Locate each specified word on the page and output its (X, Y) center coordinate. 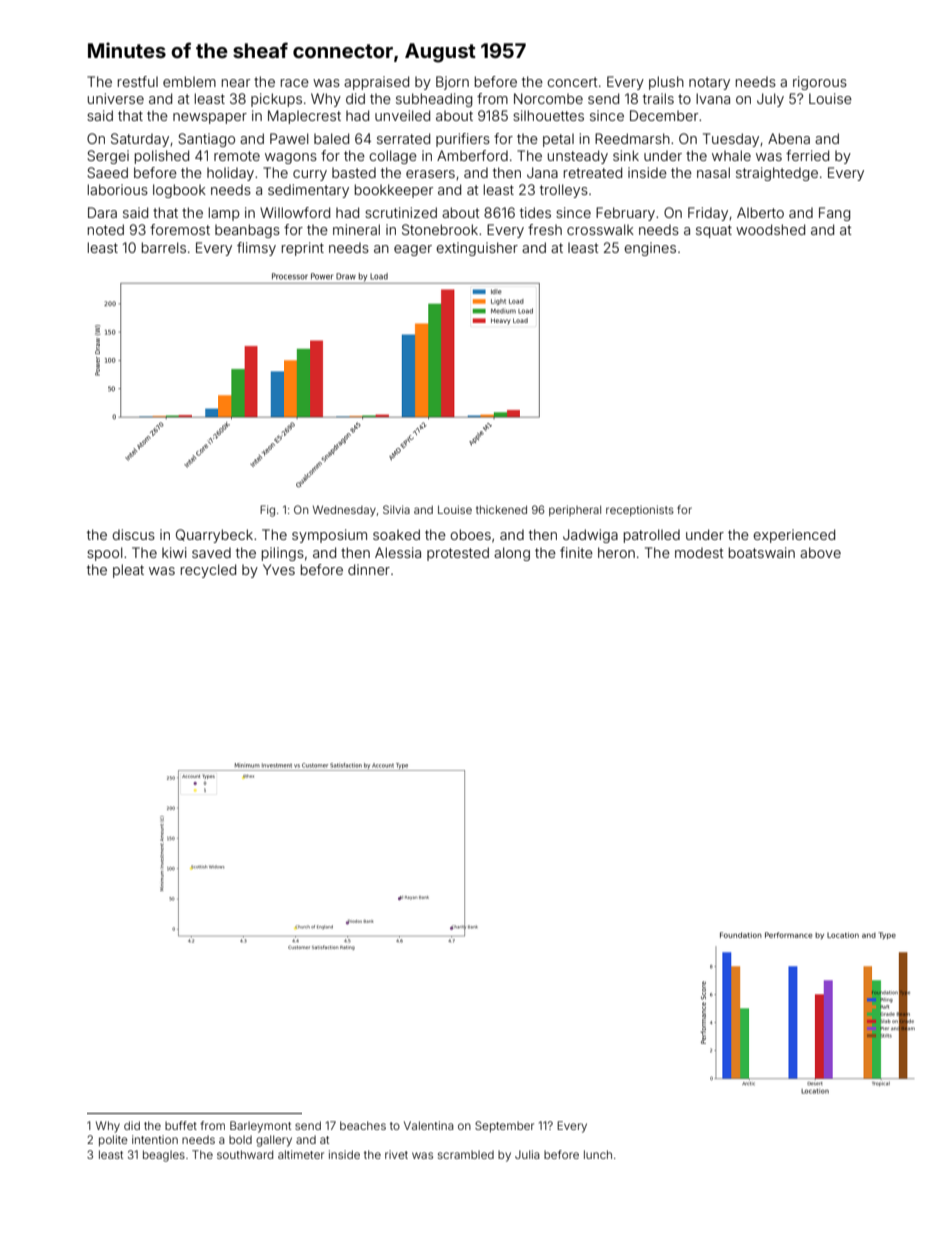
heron (616, 552)
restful (138, 81)
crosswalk (600, 229)
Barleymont (260, 1127)
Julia (527, 1154)
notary (709, 83)
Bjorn (452, 83)
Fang (834, 214)
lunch (598, 1154)
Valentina (429, 1125)
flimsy (256, 249)
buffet (181, 1125)
